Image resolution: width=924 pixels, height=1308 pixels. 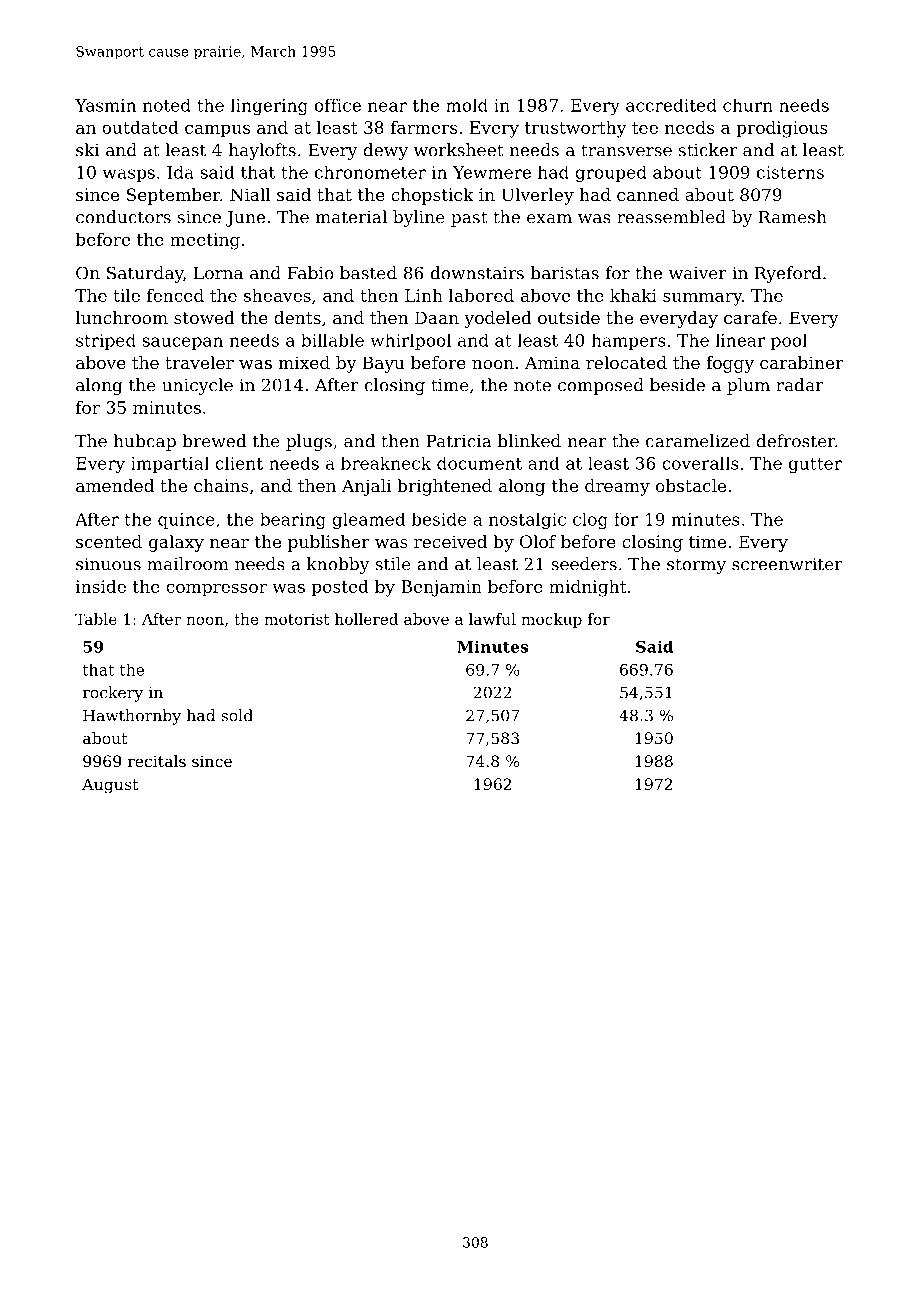 What do you see at coordinates (197, 386) in the screenshot?
I see `unicycle` at bounding box center [197, 386].
